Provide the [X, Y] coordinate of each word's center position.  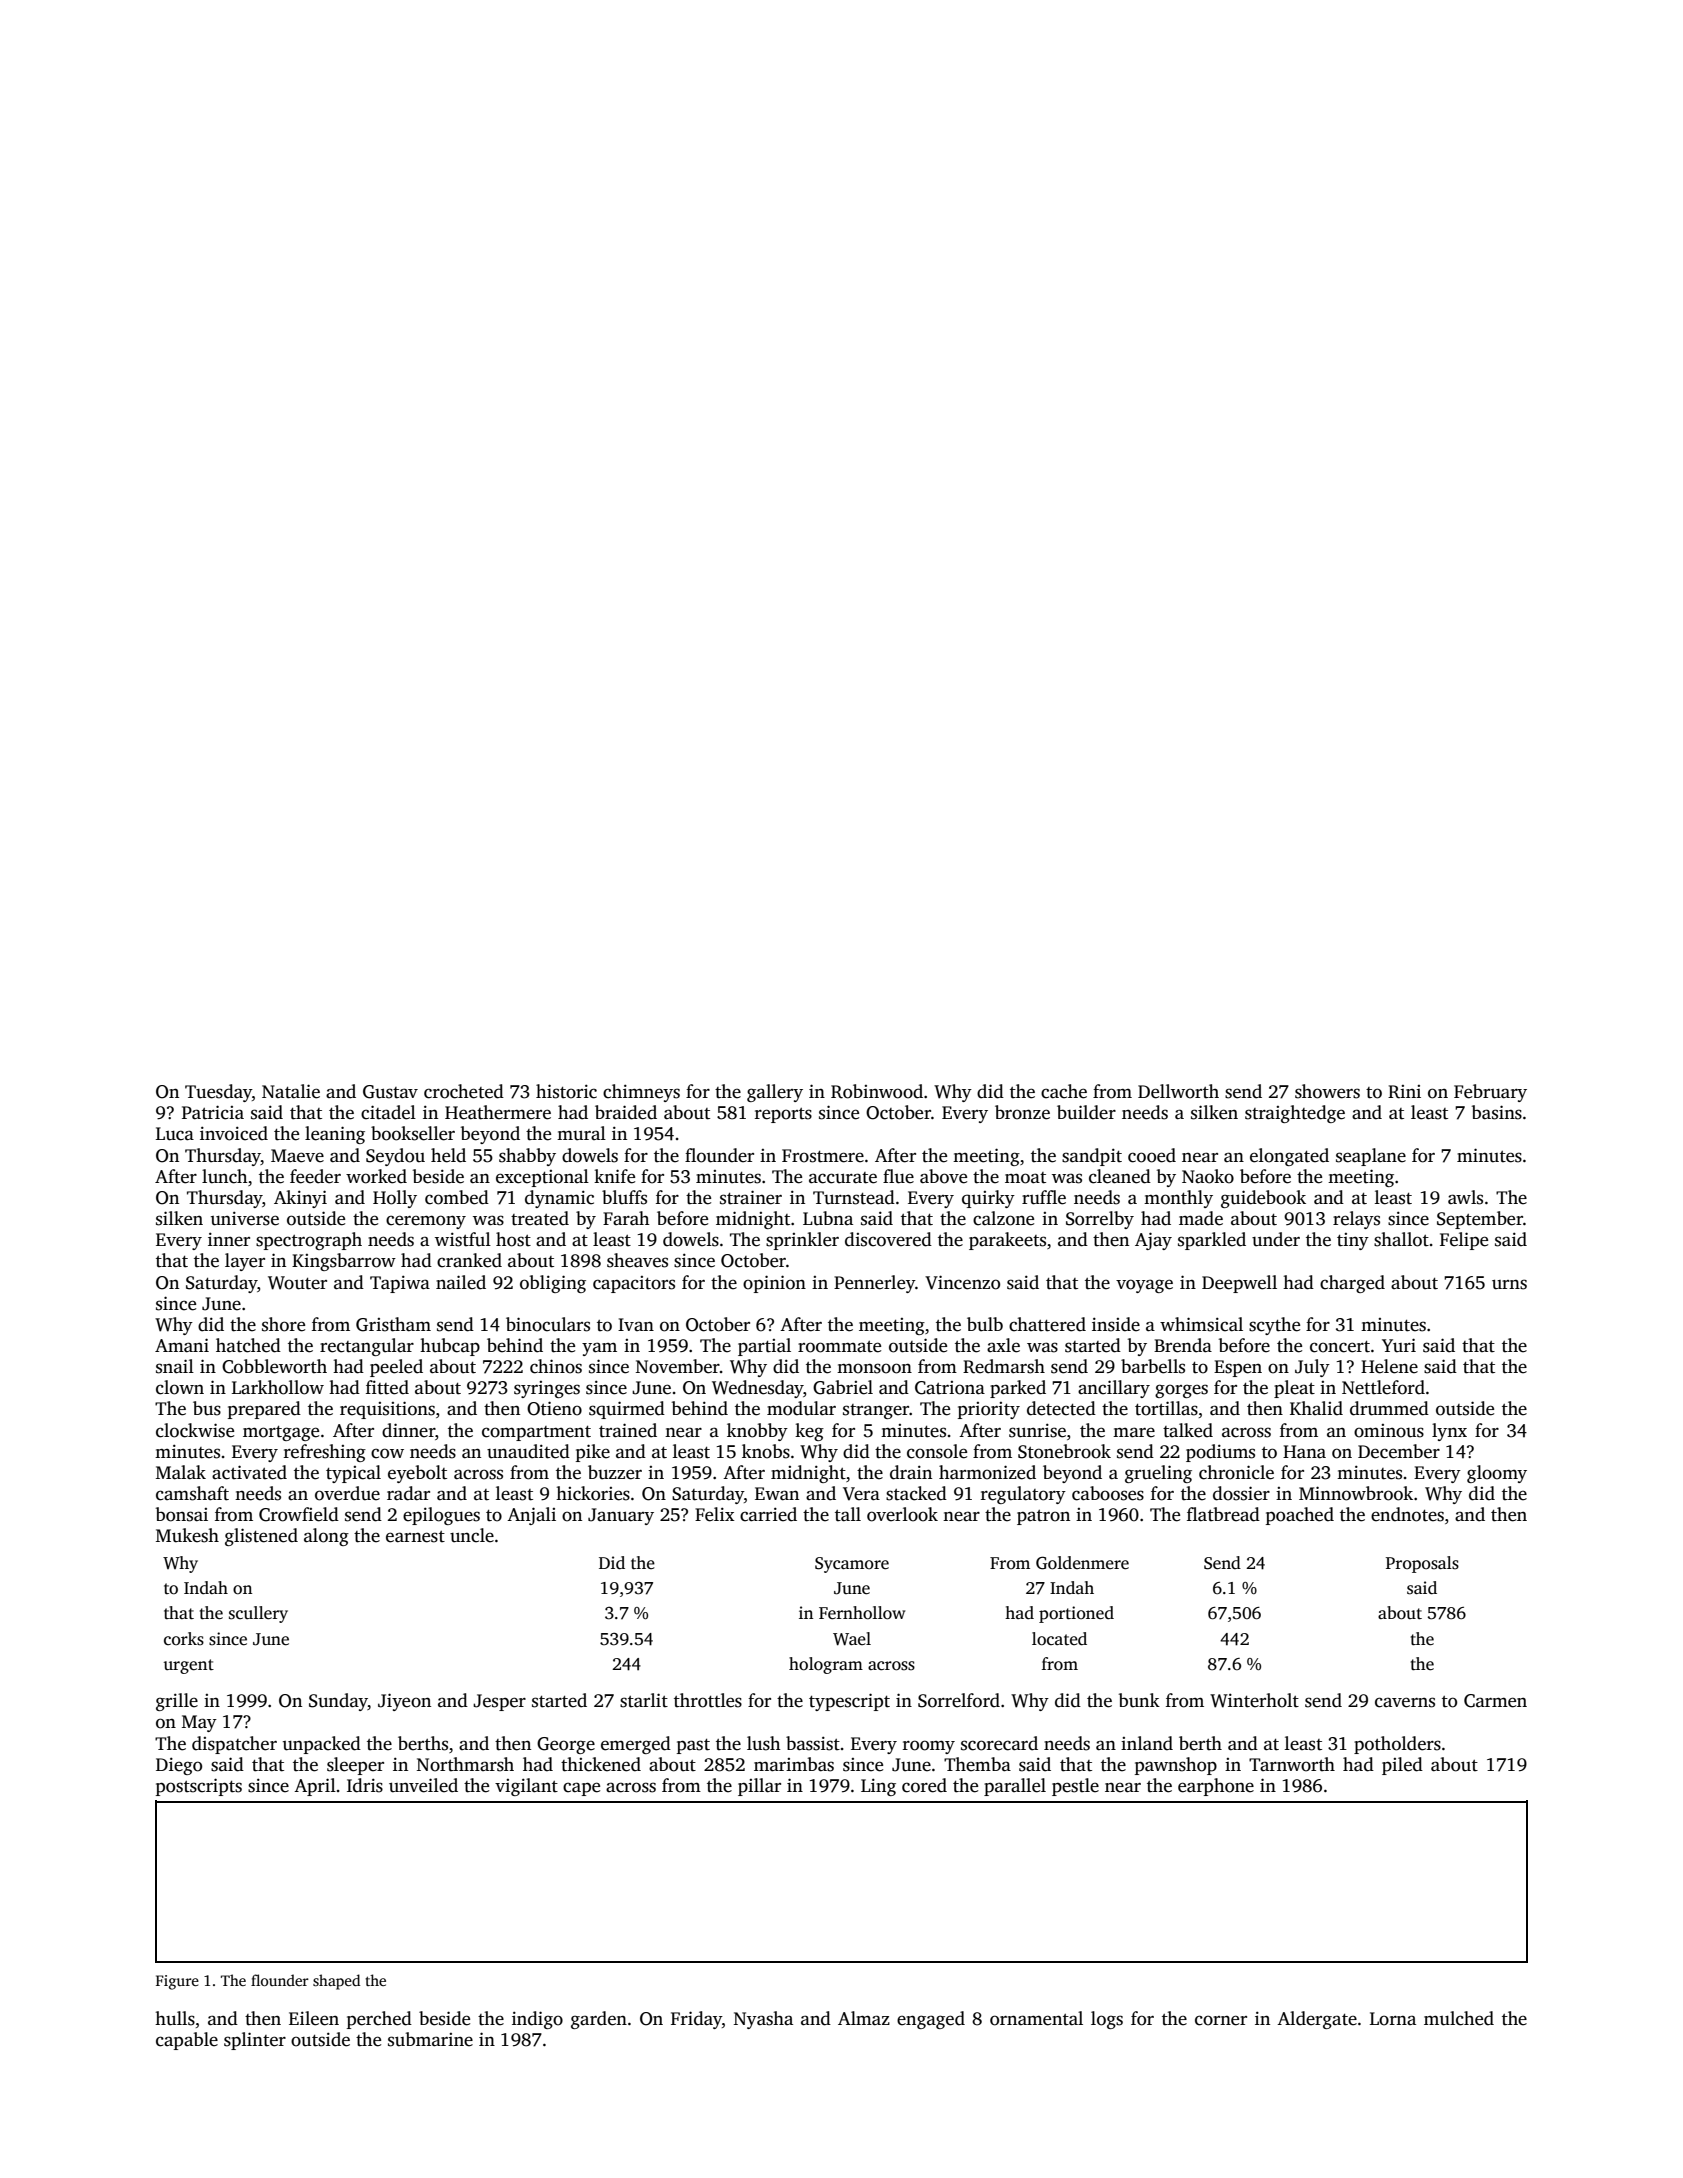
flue [898, 1176]
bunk [1139, 1700]
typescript [849, 1702]
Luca [175, 1134]
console [937, 1451]
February [1490, 1093]
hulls [175, 2018]
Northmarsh [465, 1764]
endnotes [1407, 1514]
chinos [556, 1366]
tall [848, 1514]
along [326, 1537]
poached [1300, 1516]
